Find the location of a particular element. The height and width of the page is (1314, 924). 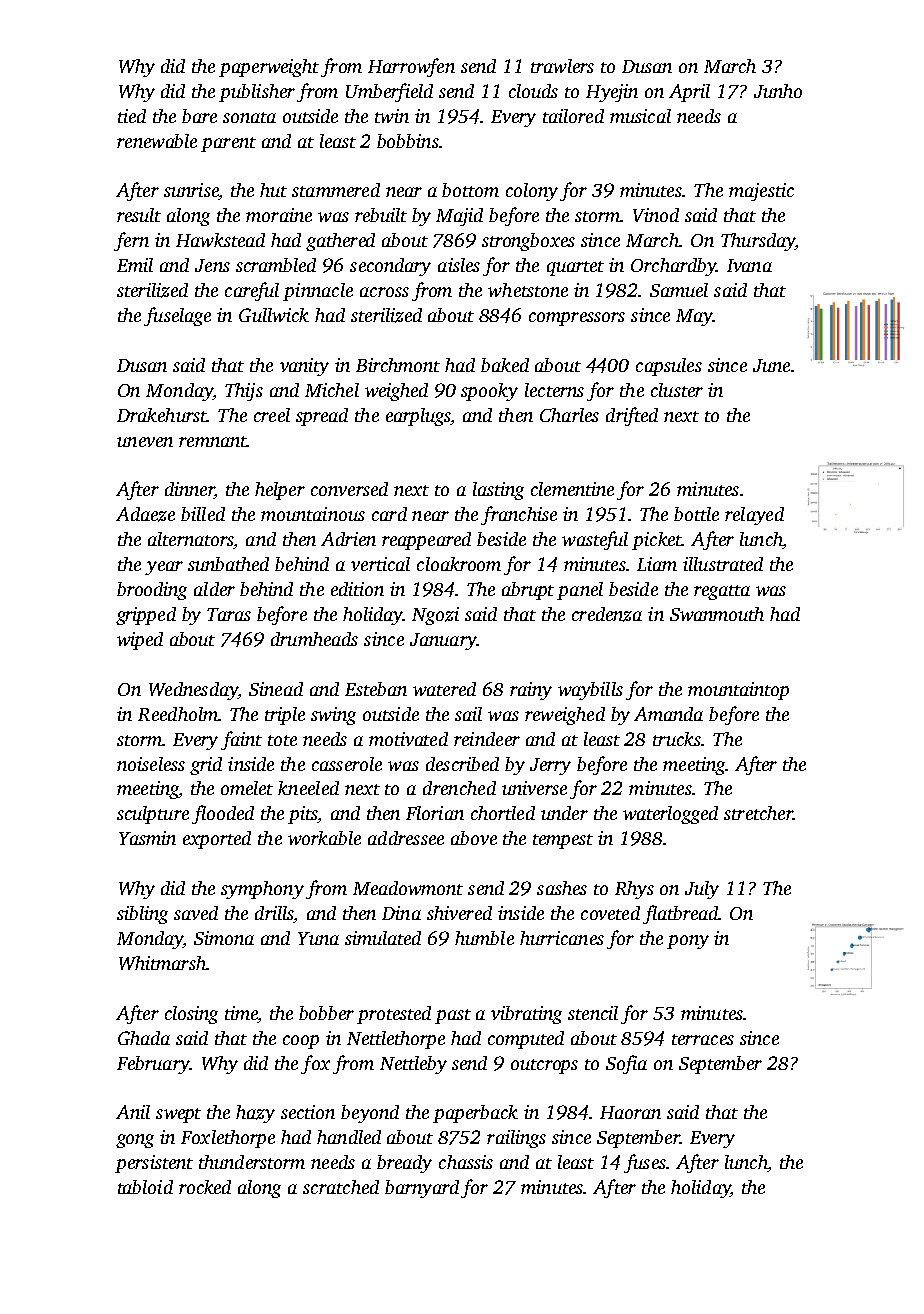

pony is located at coordinates (688, 942).
